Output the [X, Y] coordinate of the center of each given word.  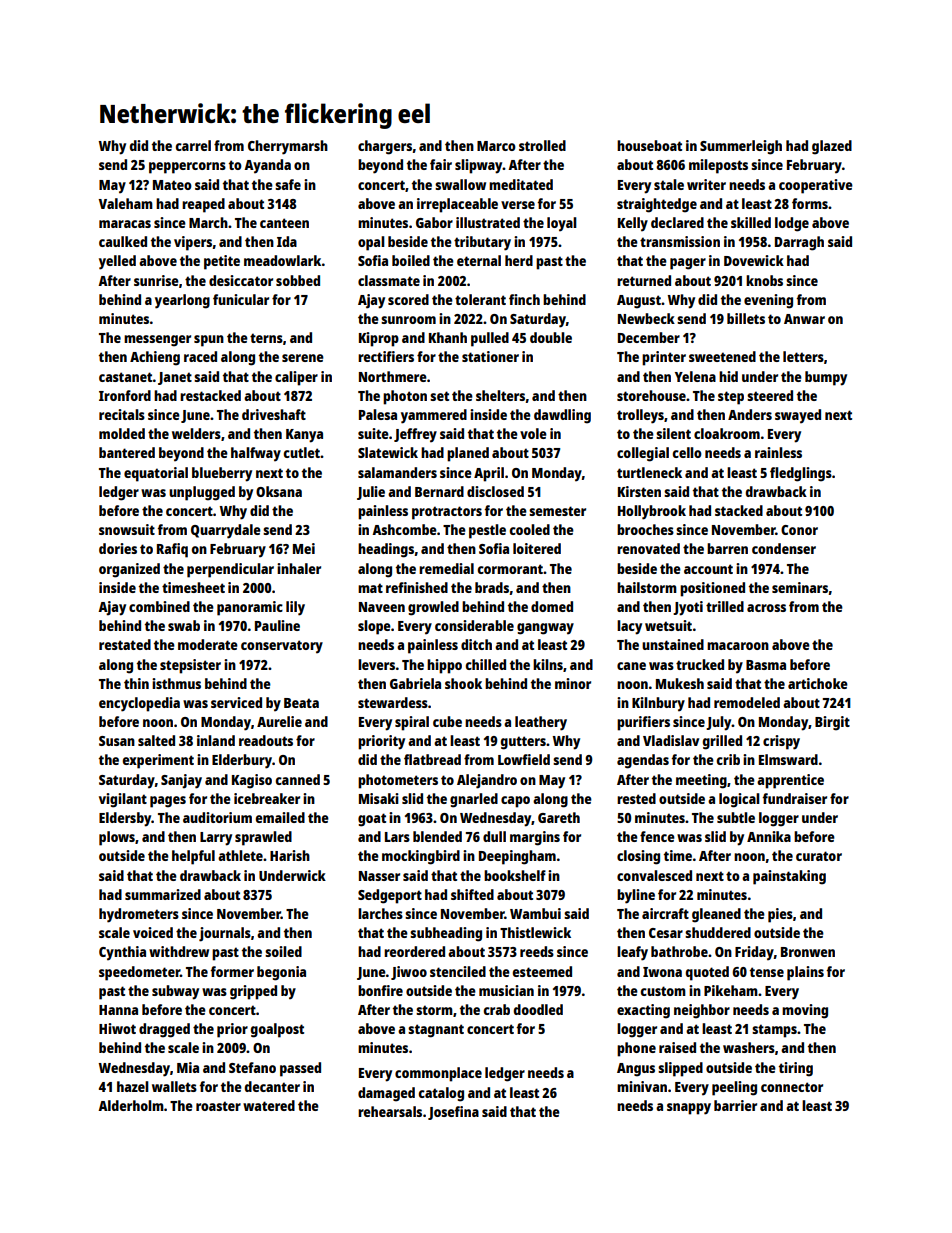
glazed [832, 147]
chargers [385, 147]
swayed [798, 416]
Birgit [832, 723]
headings [386, 550]
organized [129, 570]
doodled [538, 1009]
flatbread [432, 759]
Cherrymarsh [288, 147]
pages [168, 802]
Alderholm [131, 1105]
